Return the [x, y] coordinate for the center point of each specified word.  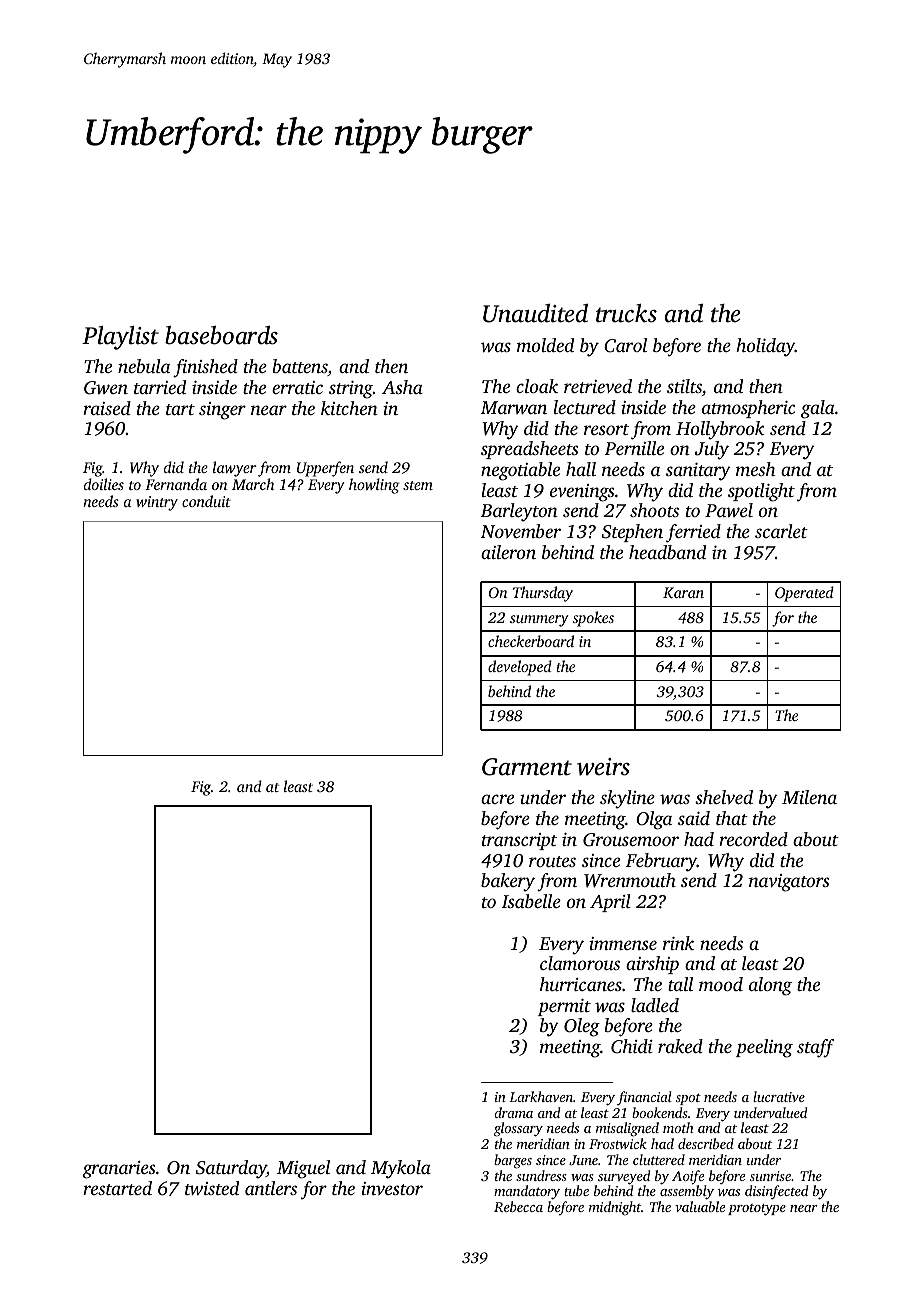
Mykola [401, 1169]
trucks [626, 313]
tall [680, 984]
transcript [519, 841]
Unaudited [535, 313]
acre [497, 799]
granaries [118, 1170]
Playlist [120, 338]
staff [815, 1048]
